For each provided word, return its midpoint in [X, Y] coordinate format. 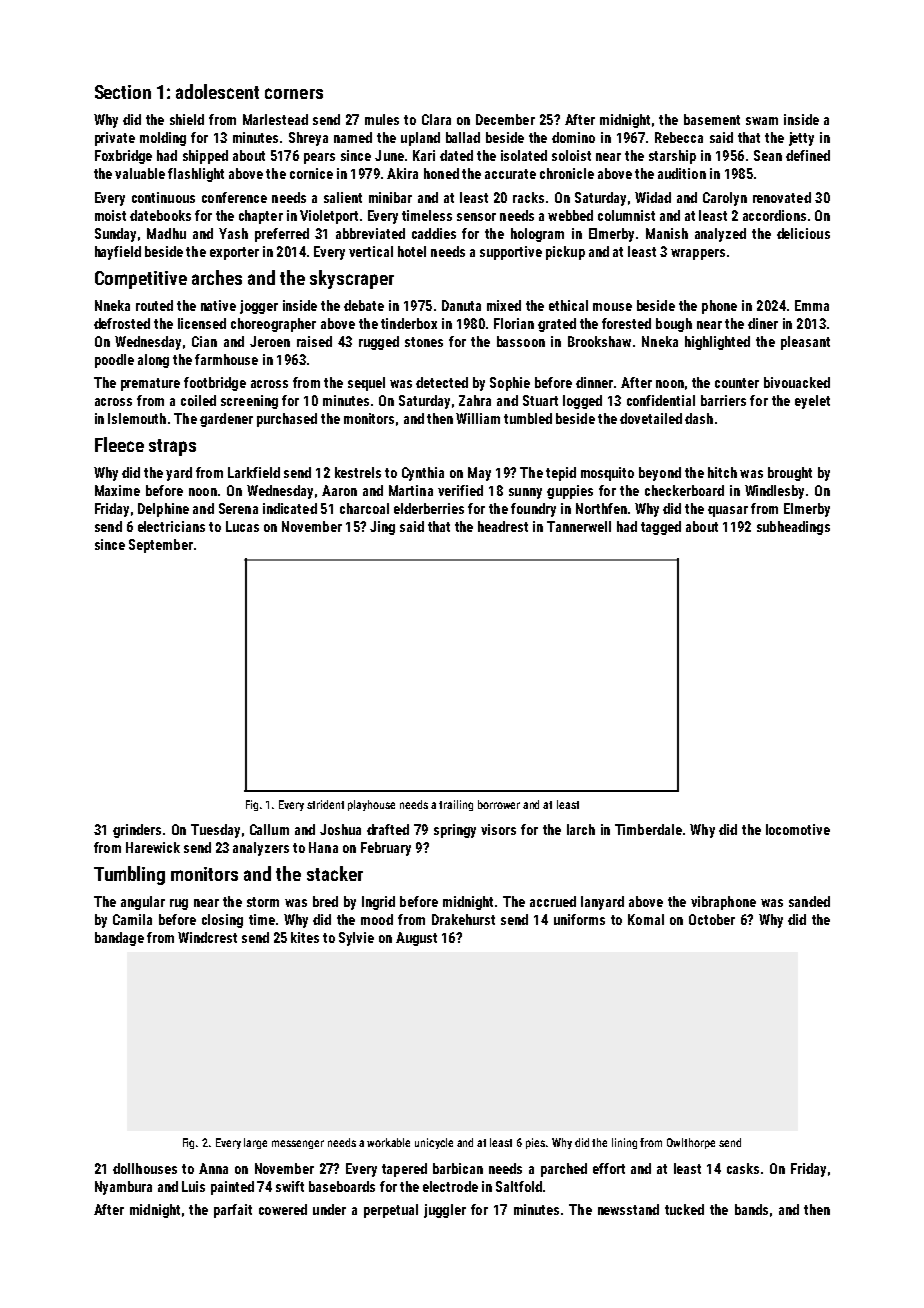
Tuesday [215, 831]
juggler [445, 1211]
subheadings [793, 528]
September [161, 546]
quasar [728, 511]
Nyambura [123, 1188]
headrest [503, 526]
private [115, 139]
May [479, 474]
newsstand [628, 1209]
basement [712, 119]
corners [294, 93]
